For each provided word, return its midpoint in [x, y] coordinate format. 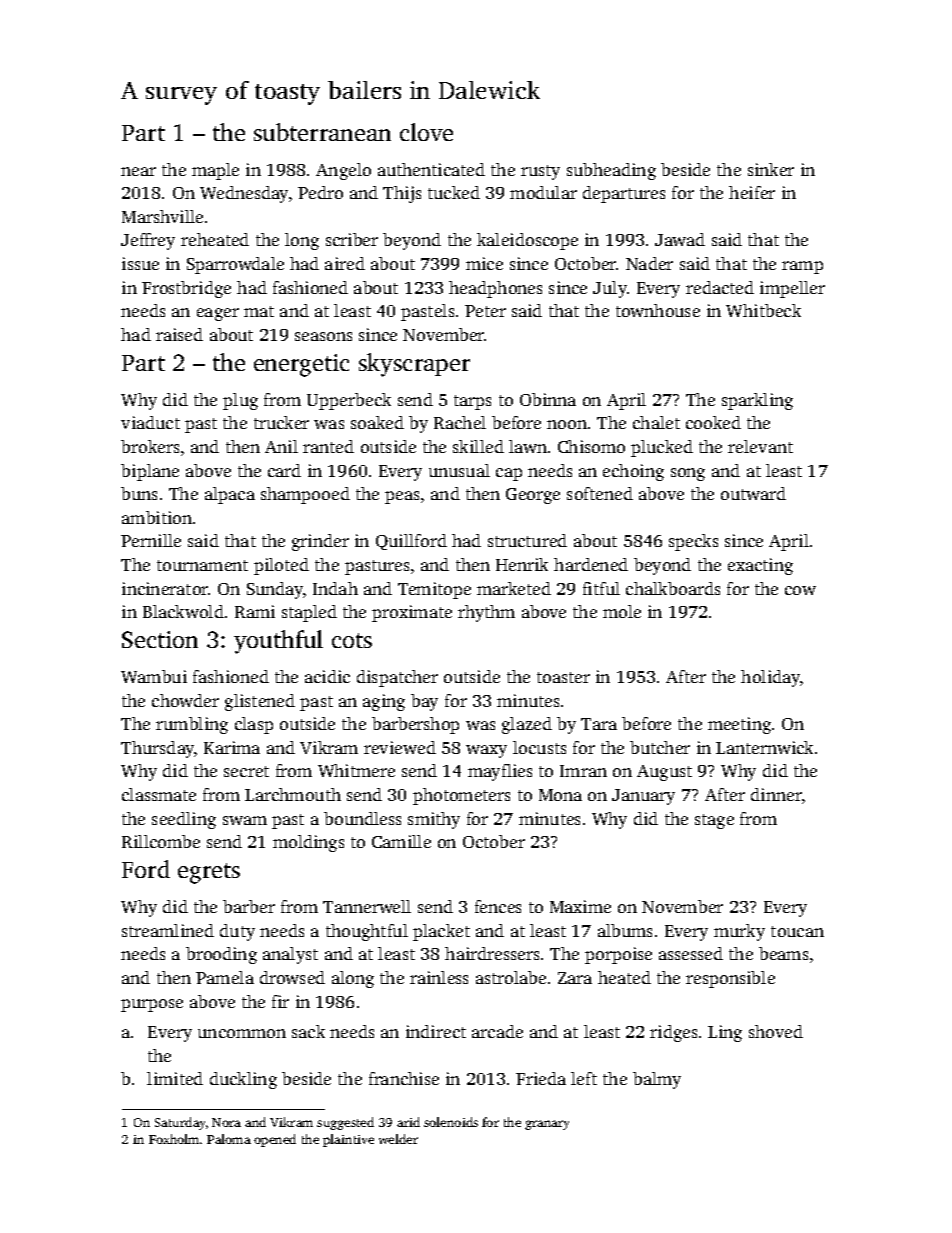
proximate [412, 613]
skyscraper [414, 365]
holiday [770, 678]
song [688, 474]
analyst [290, 955]
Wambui [154, 676]
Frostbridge [186, 289]
